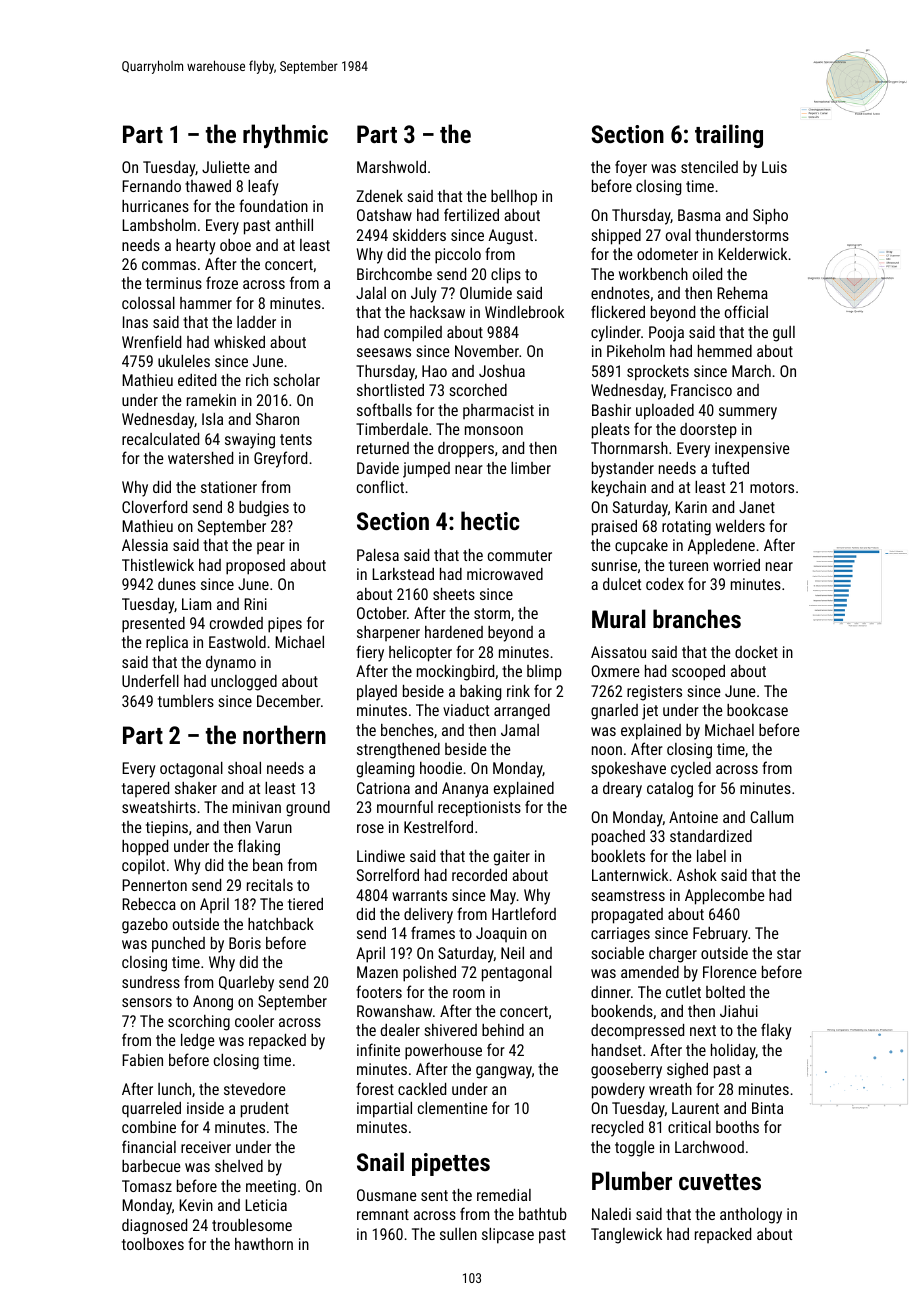 This screenshot has height=1308, width=924. Describe the element at coordinates (699, 215) in the screenshot. I see `Basma` at that location.
